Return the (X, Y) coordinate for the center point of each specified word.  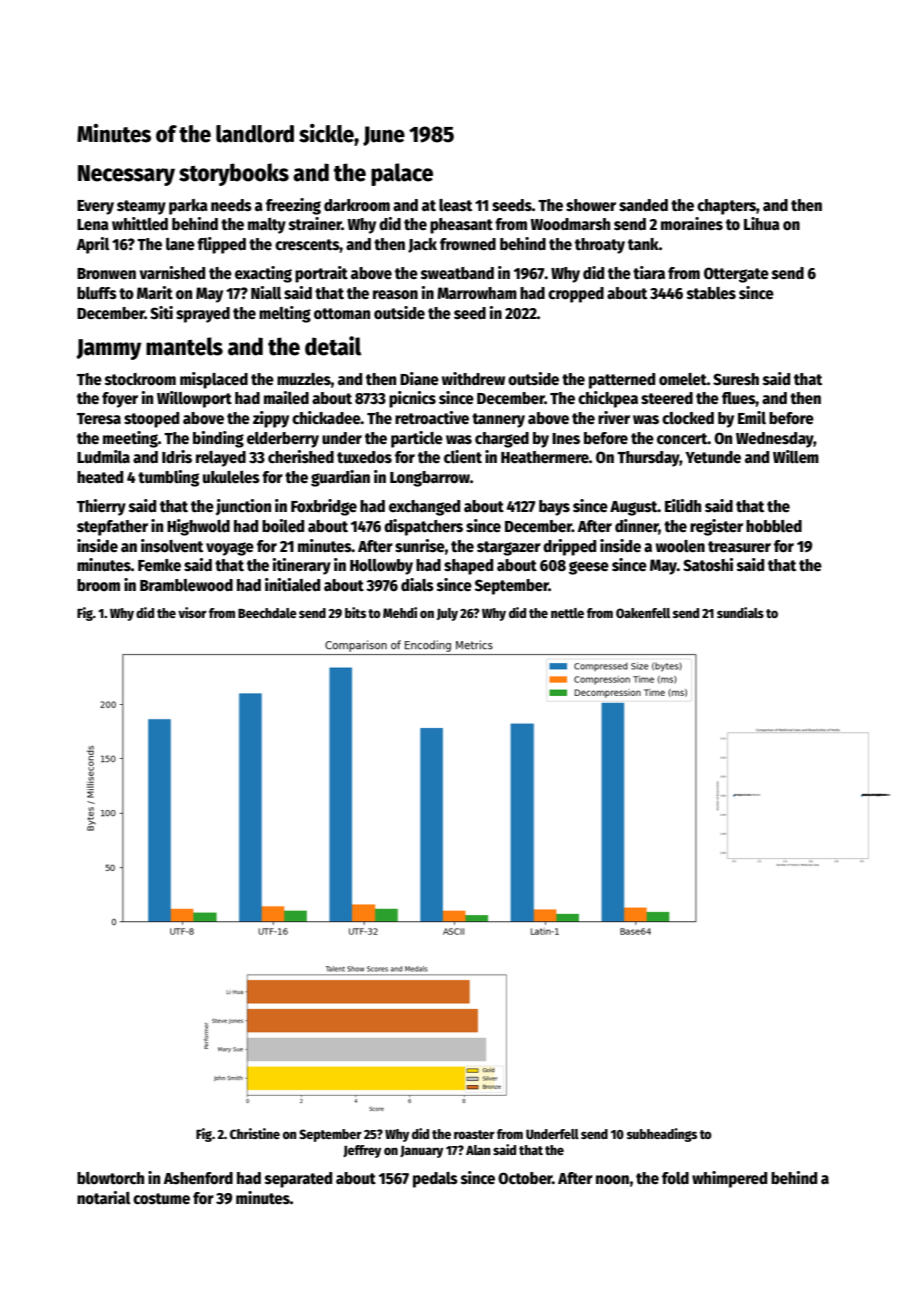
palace (402, 174)
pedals (435, 1180)
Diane (419, 378)
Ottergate (736, 275)
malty (267, 226)
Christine (255, 1133)
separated (298, 1180)
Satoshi (708, 565)
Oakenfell (643, 613)
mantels (184, 346)
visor (192, 612)
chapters (726, 207)
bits (355, 612)
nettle (567, 613)
